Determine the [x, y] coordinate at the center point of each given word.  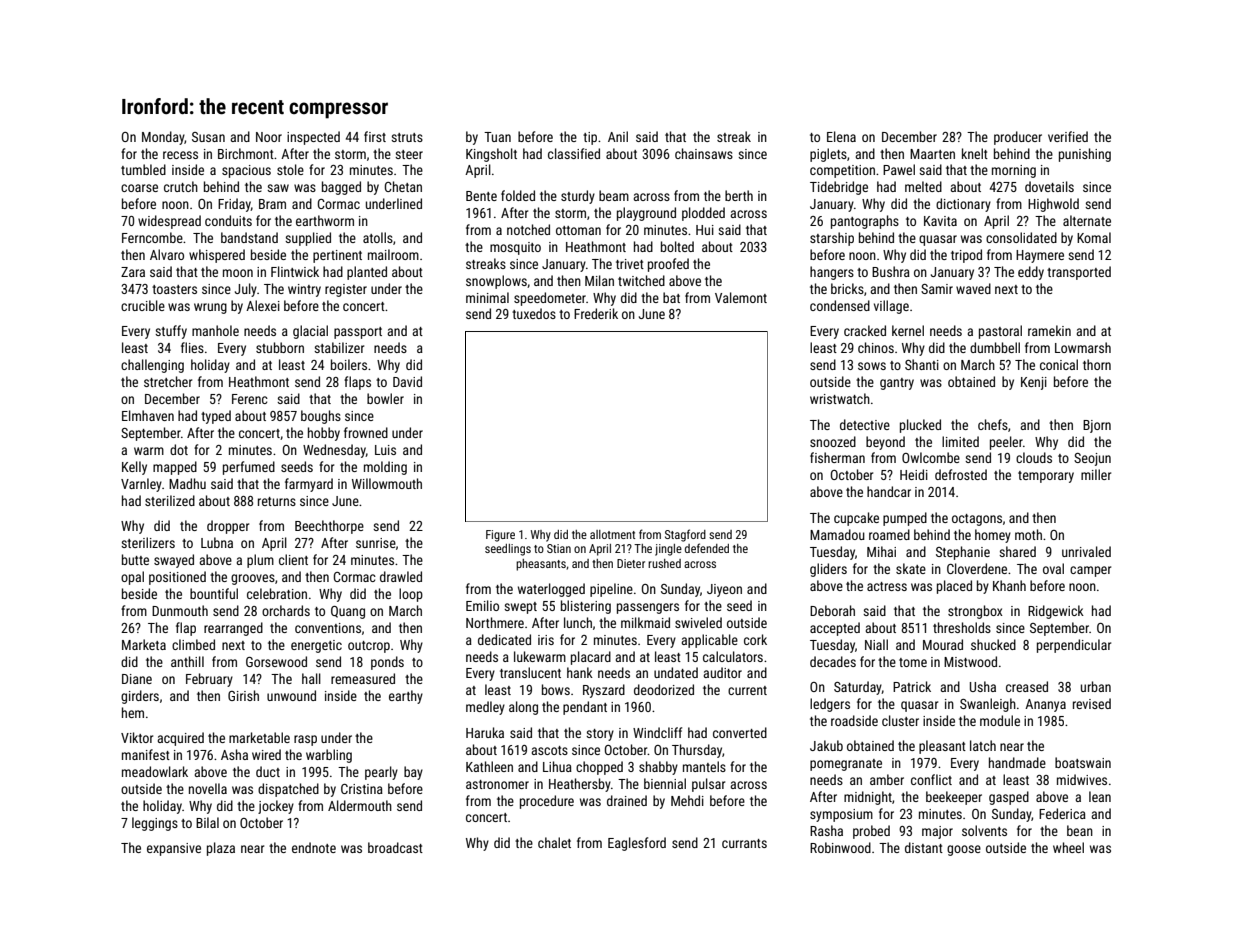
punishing [1085, 155]
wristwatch [840, 398]
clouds [1034, 457]
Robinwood [840, 847]
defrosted [961, 474]
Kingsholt [491, 155]
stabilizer [339, 347]
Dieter [631, 563]
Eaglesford [637, 844]
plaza [221, 849]
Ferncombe [152, 237]
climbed [193, 644]
